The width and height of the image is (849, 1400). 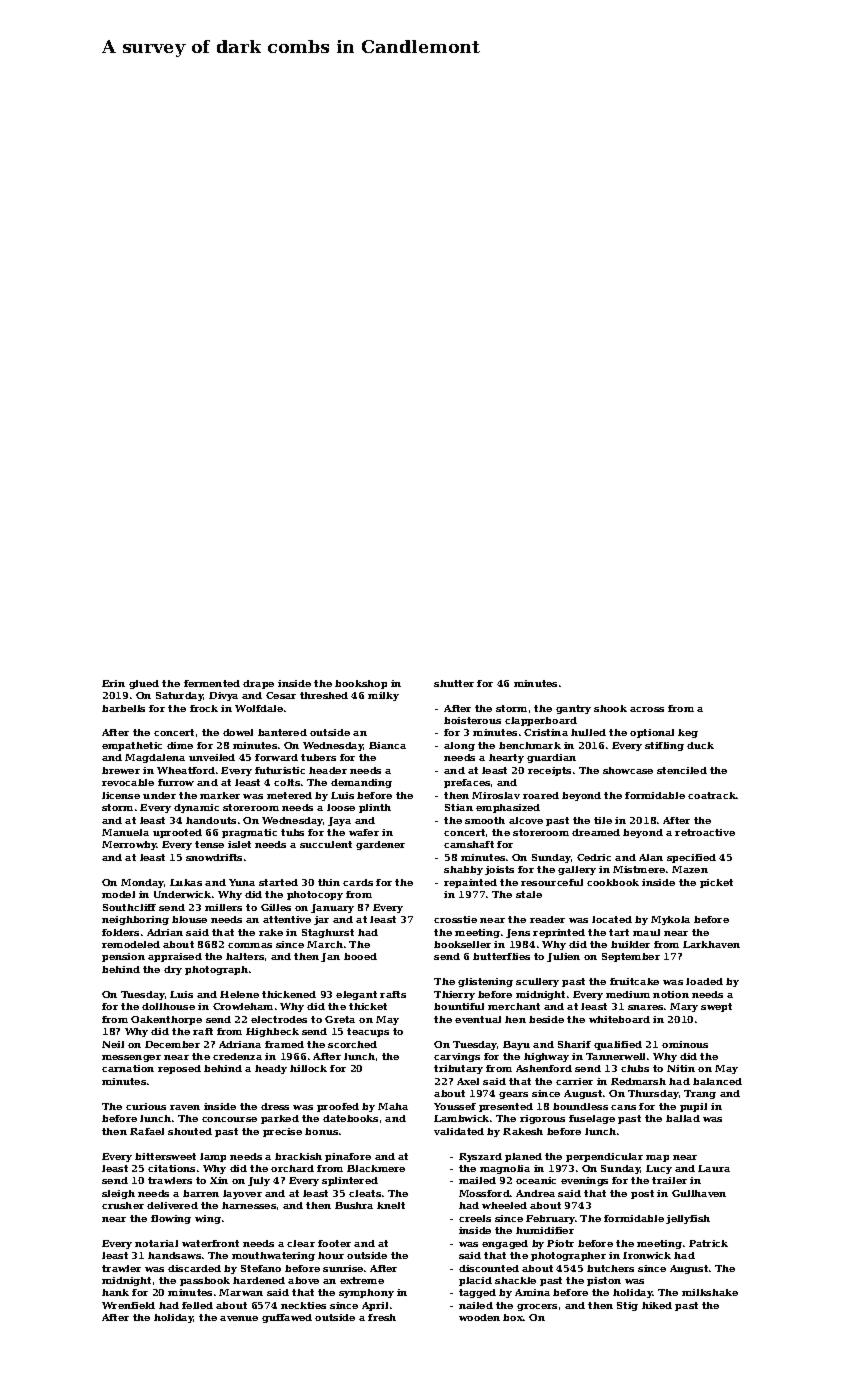 What do you see at coordinates (594, 857) in the image?
I see `Cedric` at bounding box center [594, 857].
